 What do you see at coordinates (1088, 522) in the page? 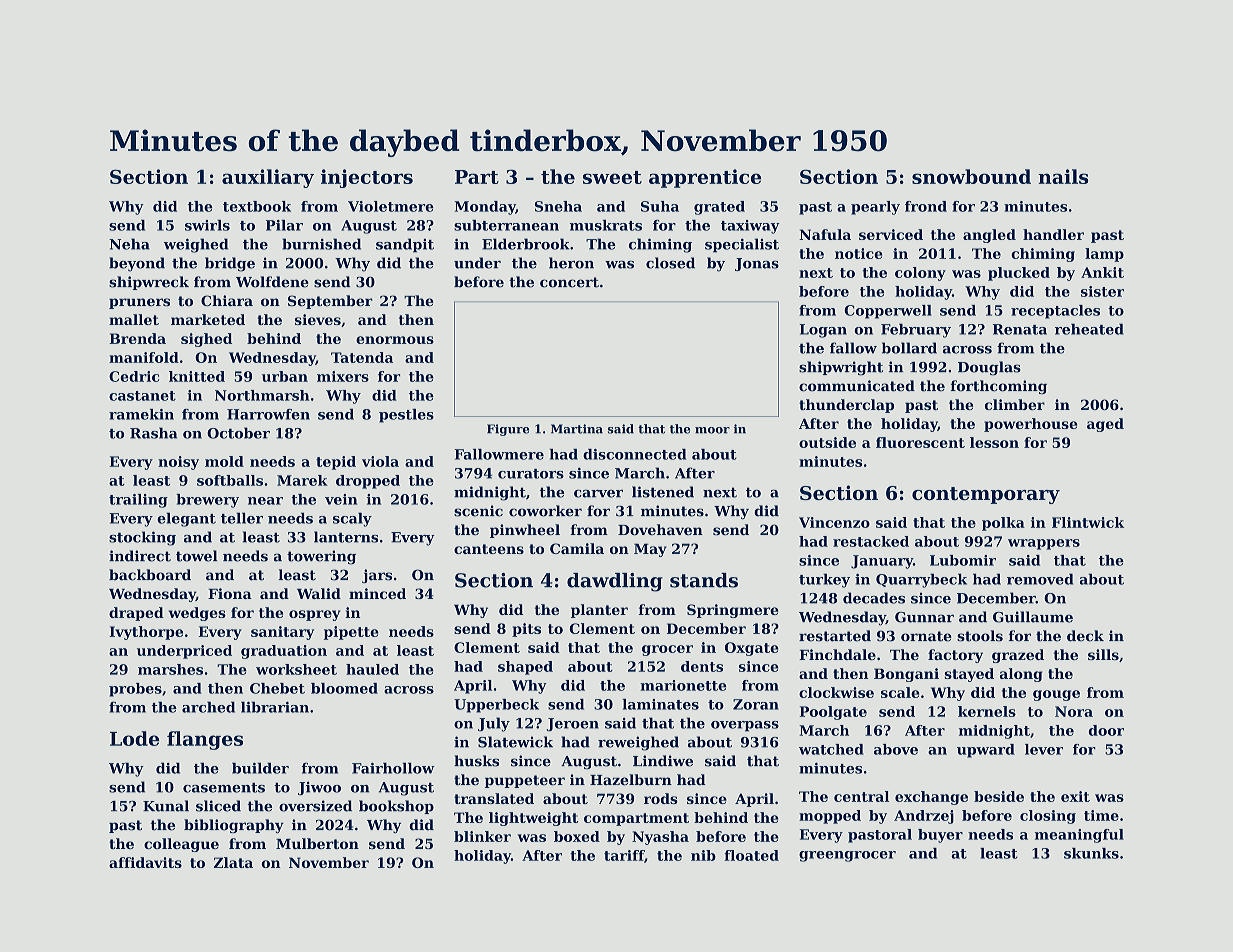
I see `Flintwick` at bounding box center [1088, 522].
